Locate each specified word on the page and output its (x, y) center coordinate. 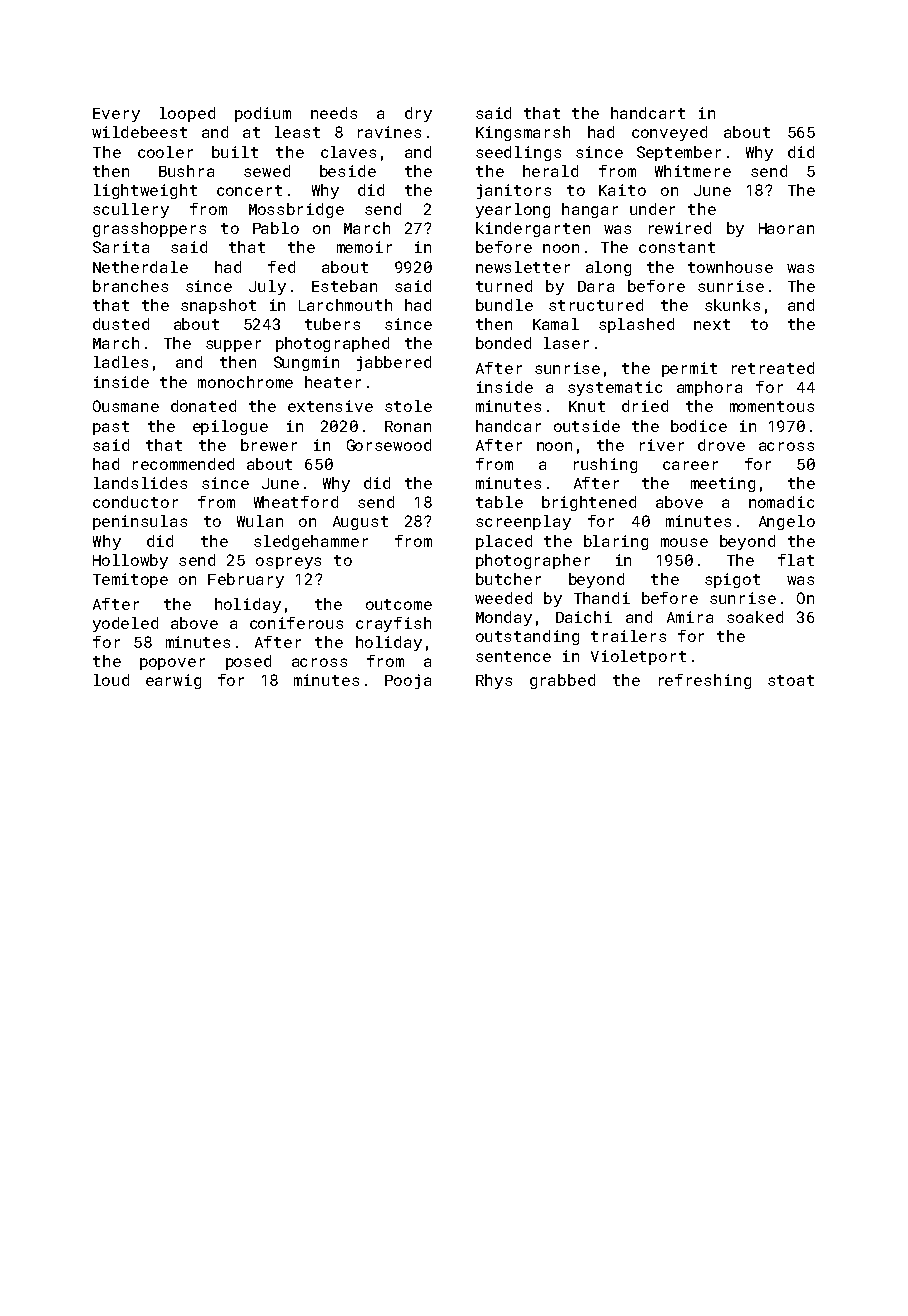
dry (418, 114)
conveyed (669, 133)
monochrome (245, 382)
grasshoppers (149, 229)
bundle (504, 305)
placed (504, 542)
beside (348, 171)
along (608, 268)
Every (116, 115)
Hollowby (130, 561)
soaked (755, 617)
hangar (590, 210)
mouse (684, 542)
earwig (173, 681)
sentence (513, 656)
